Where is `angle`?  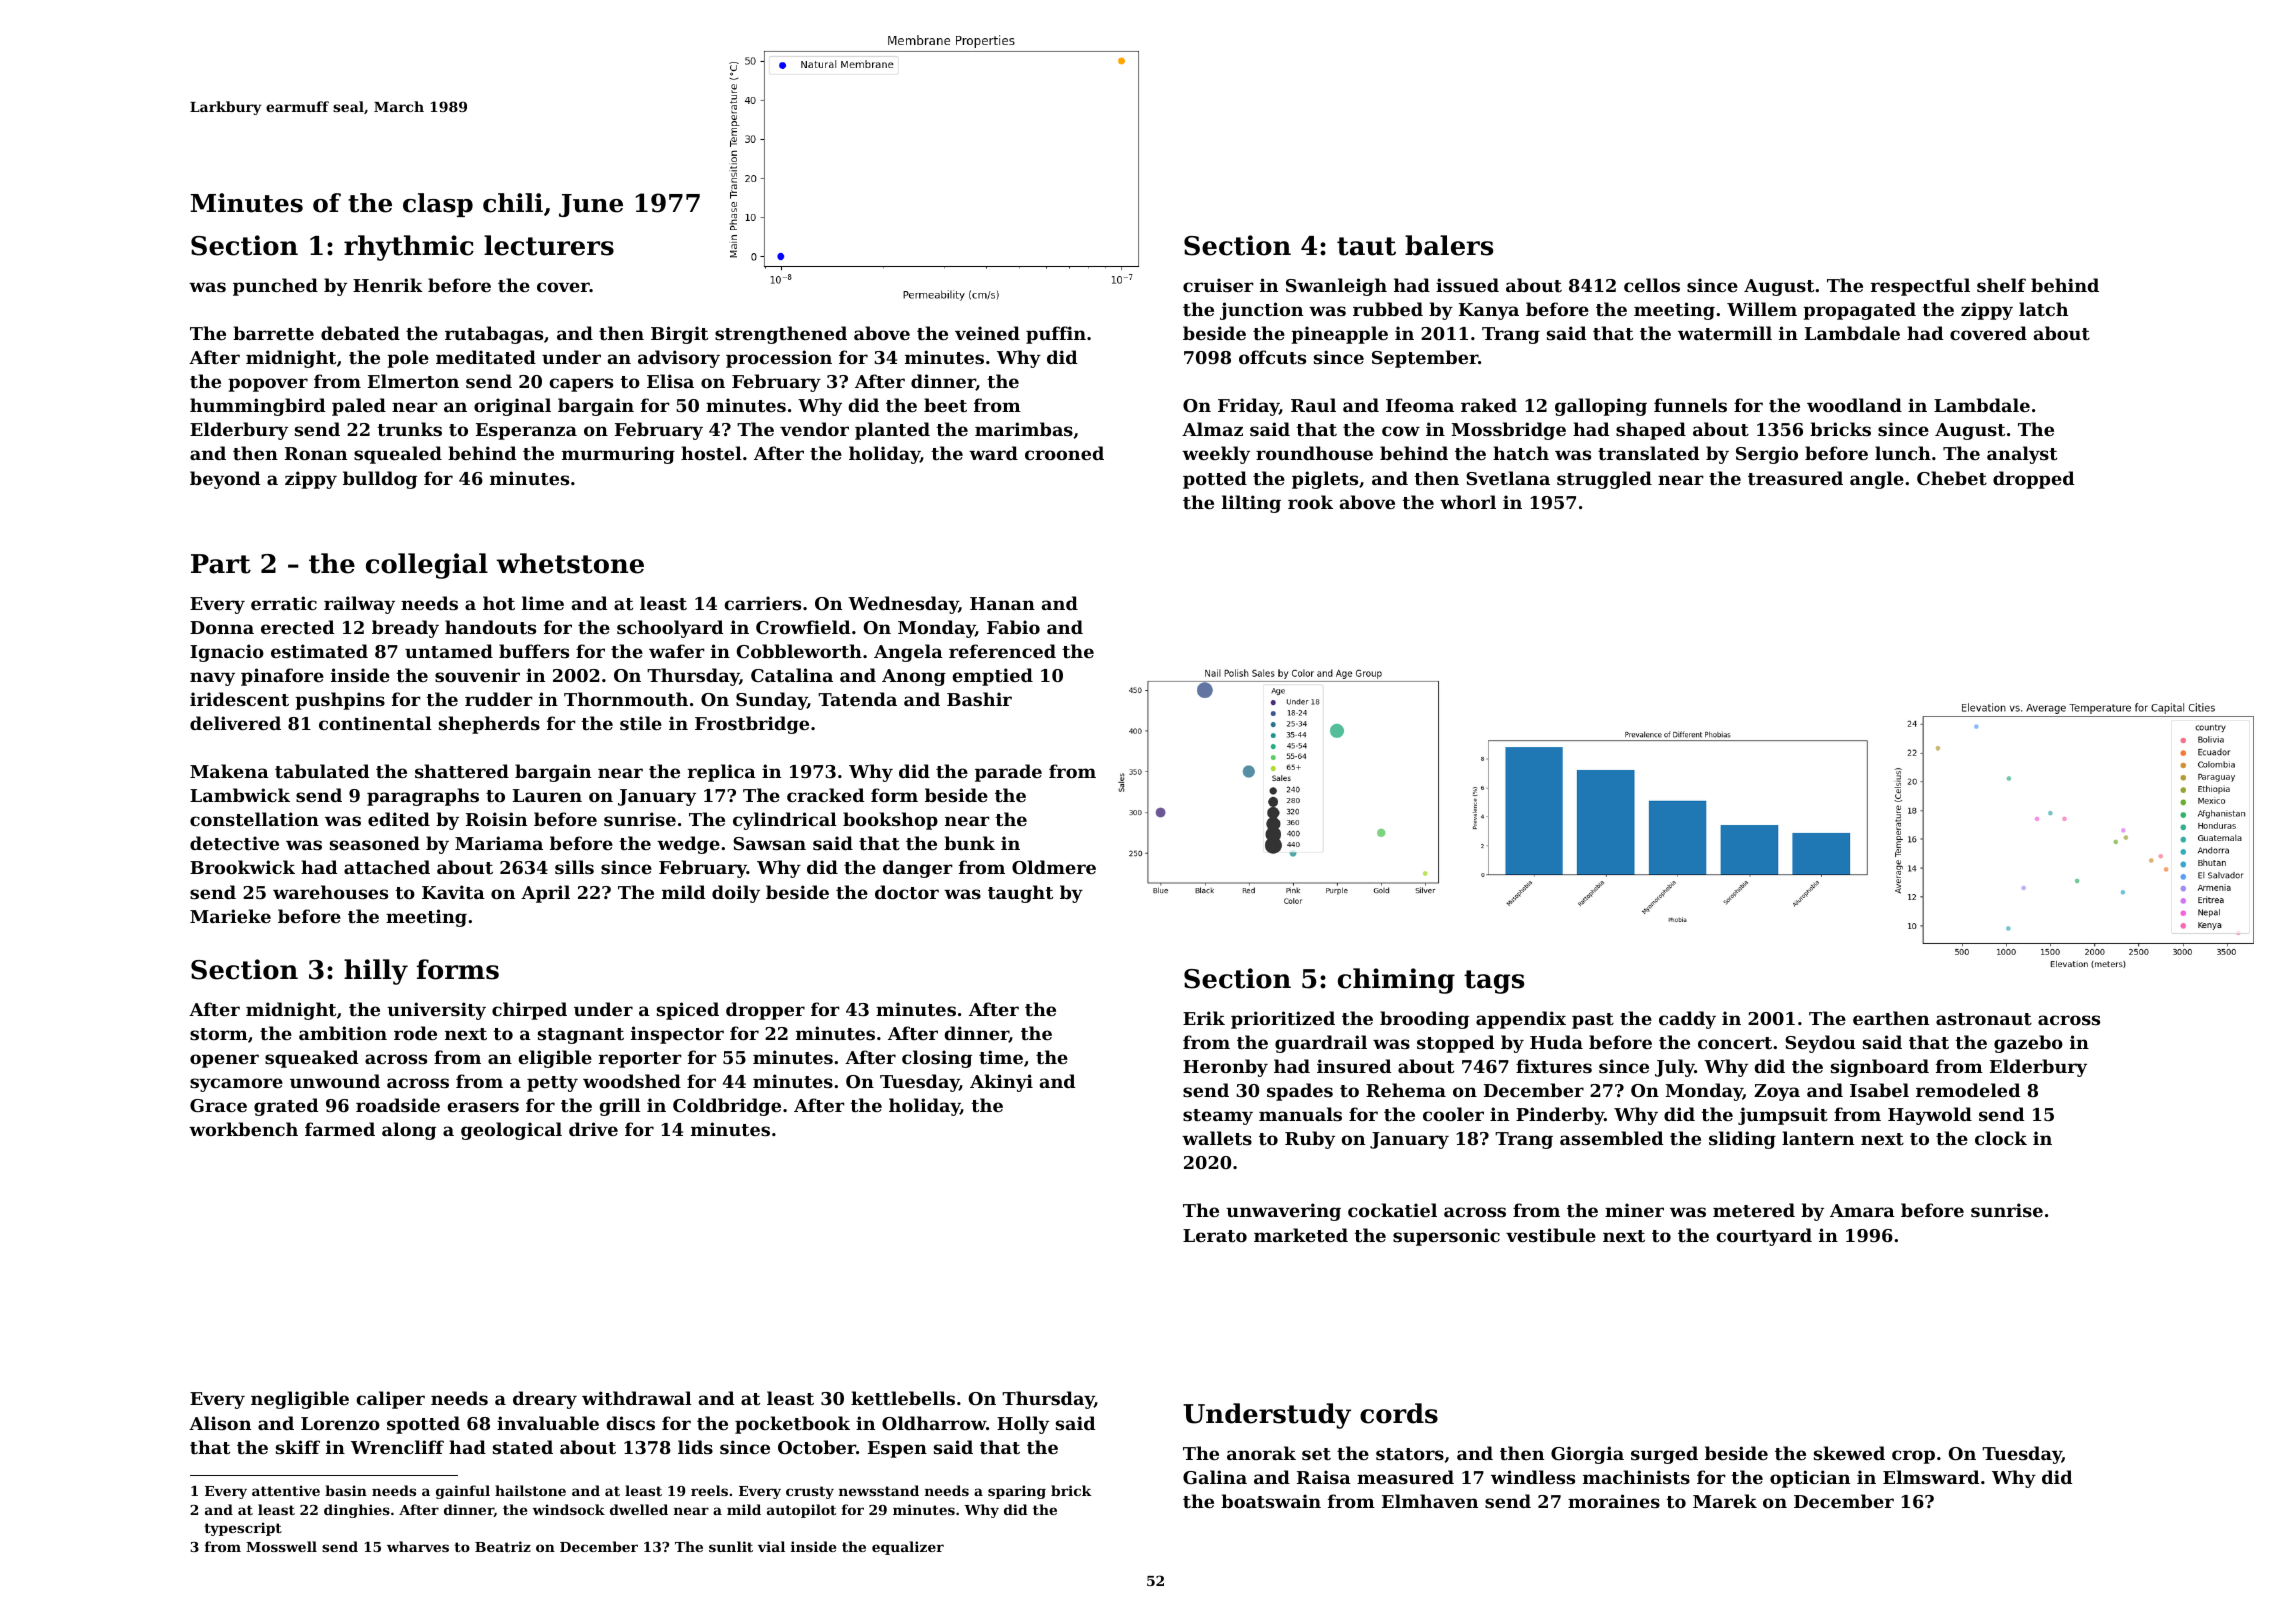 angle is located at coordinates (1877, 480).
